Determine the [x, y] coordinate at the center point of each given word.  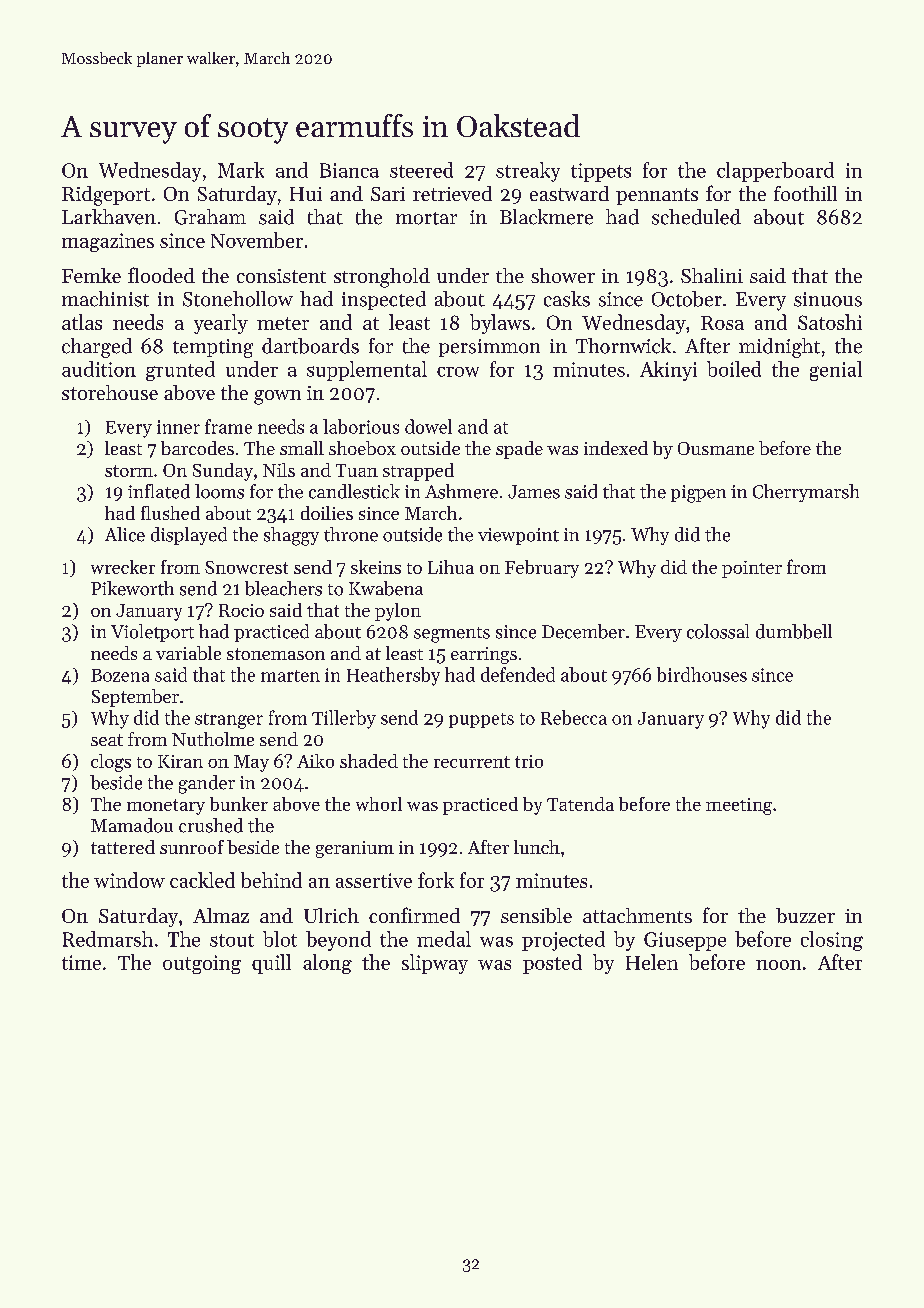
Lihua [451, 567]
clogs [111, 763]
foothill [805, 193]
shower [563, 275]
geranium [355, 849]
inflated [159, 491]
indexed [616, 448]
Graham [210, 217]
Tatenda [580, 804]
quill [271, 964]
